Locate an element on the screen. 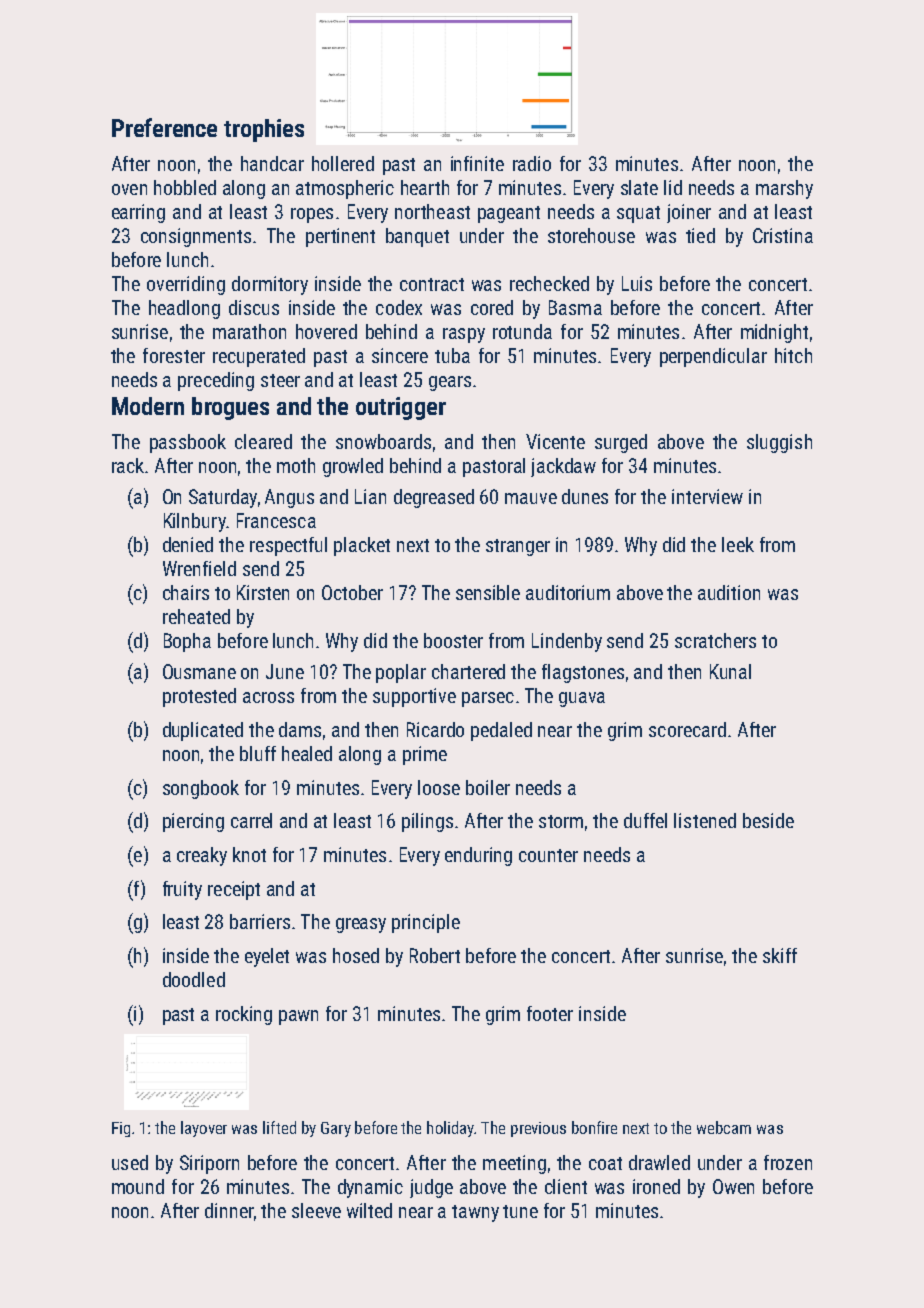 The image size is (924, 1308). hosed is located at coordinates (356, 955).
